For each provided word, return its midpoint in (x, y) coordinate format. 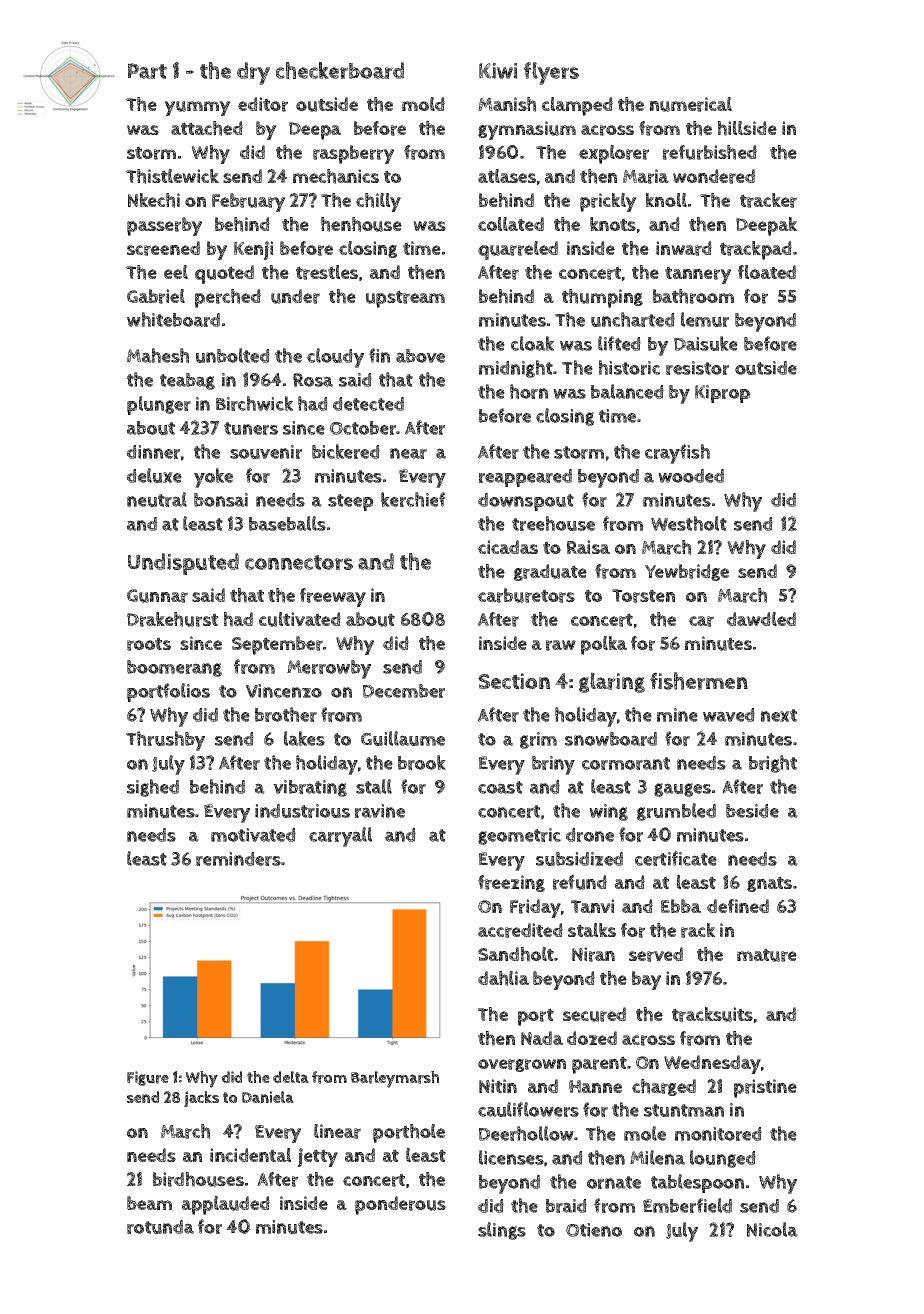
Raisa (588, 547)
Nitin (498, 1086)
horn (529, 391)
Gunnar (157, 596)
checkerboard (340, 70)
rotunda (160, 1227)
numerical (691, 104)
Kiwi (498, 71)
